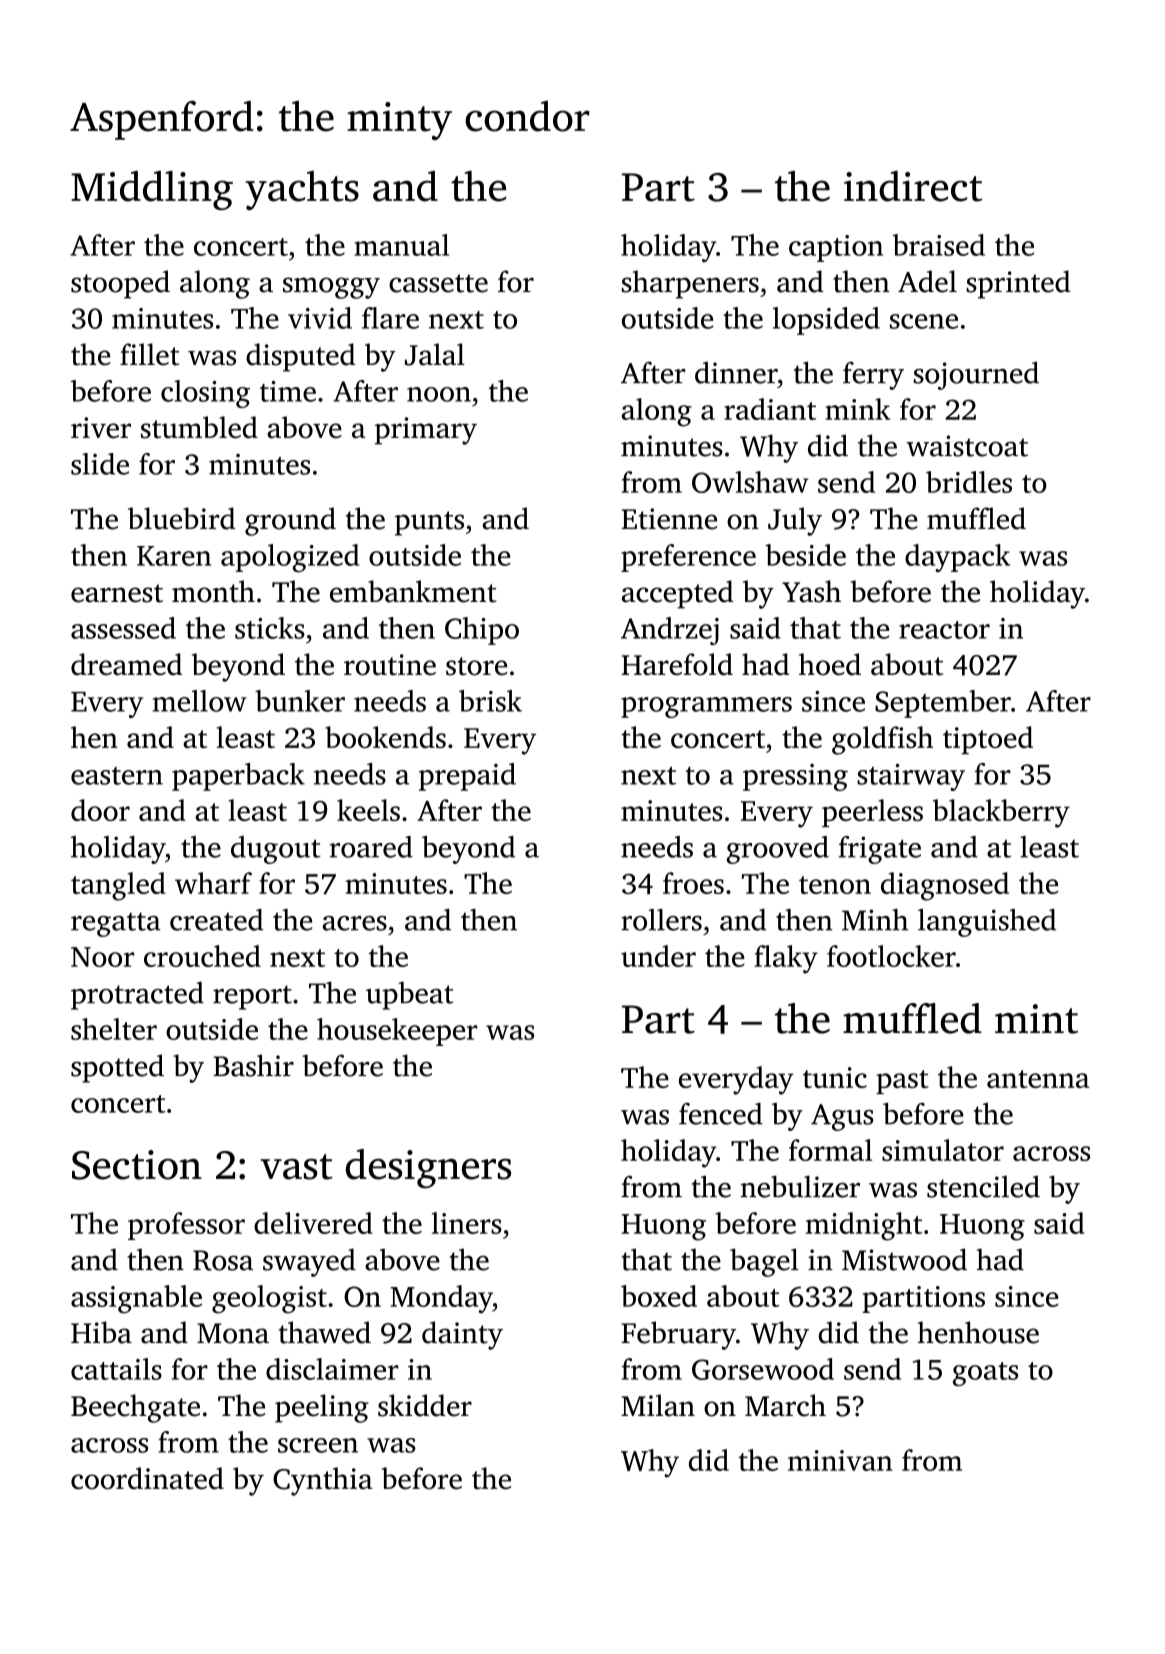 The image size is (1165, 1654). Describe the element at coordinates (135, 1408) in the screenshot. I see `Beechgate` at that location.
